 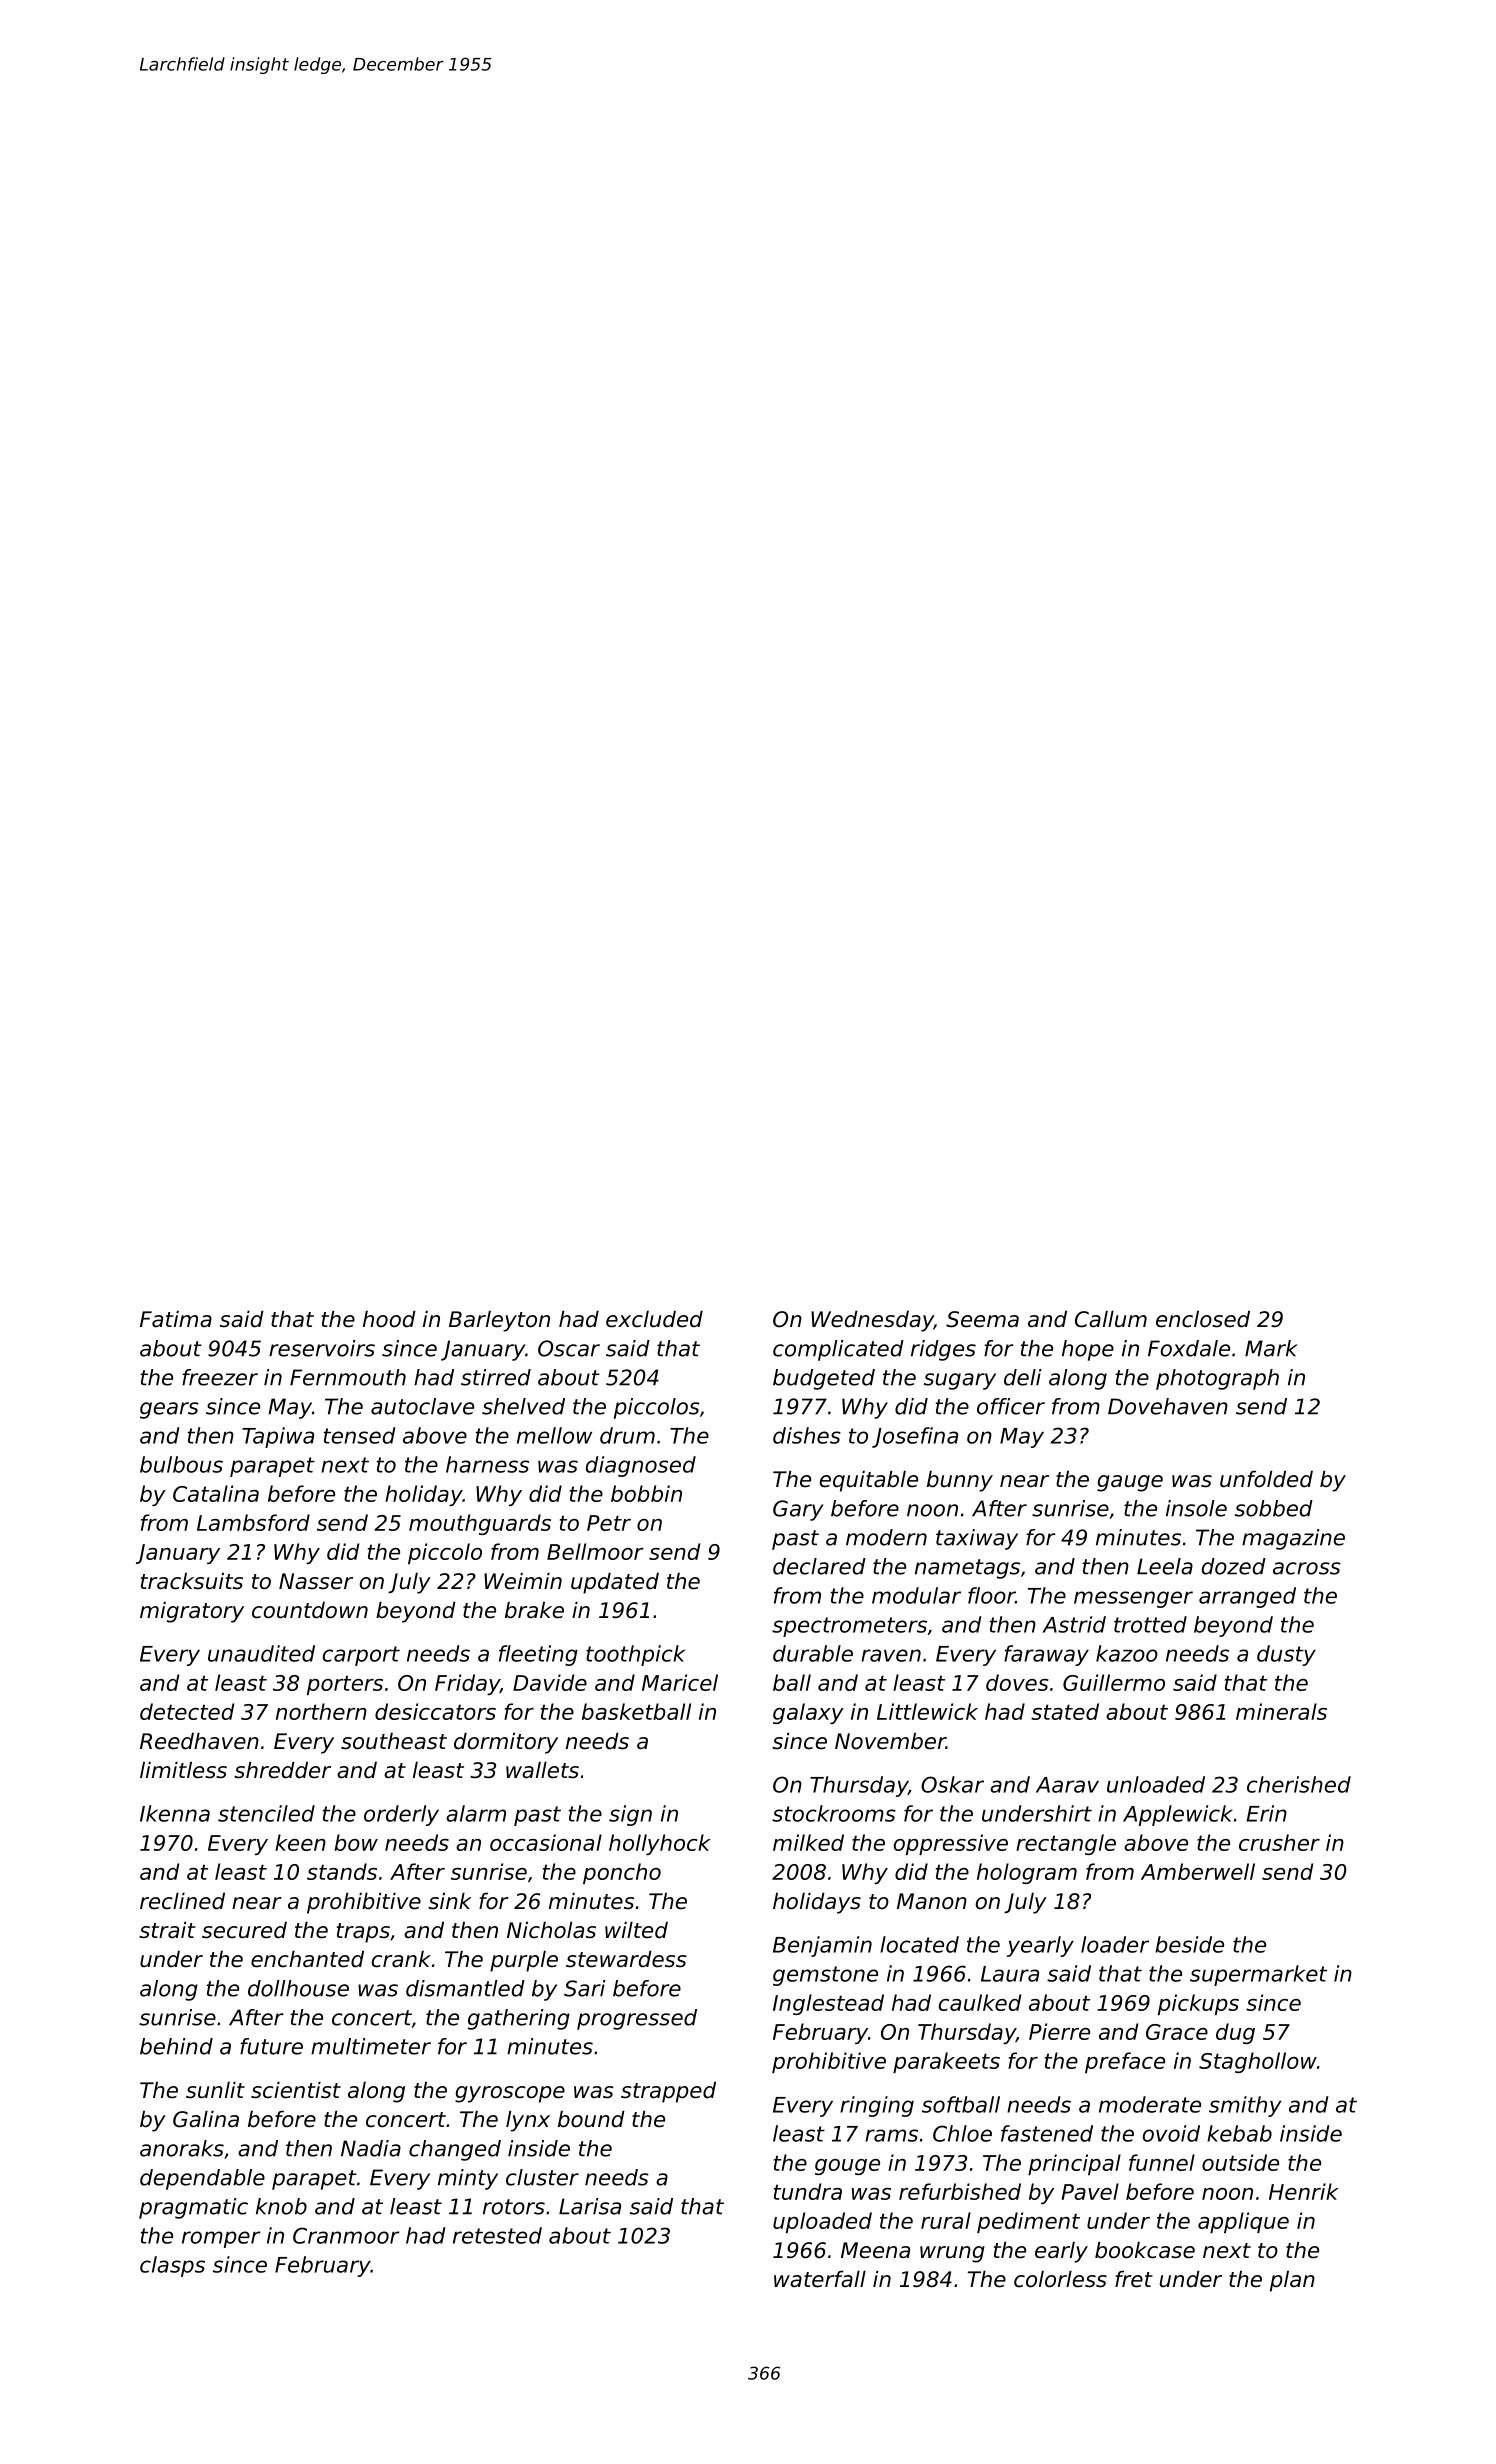 What do you see at coordinates (1279, 1842) in the page?
I see `crusher` at bounding box center [1279, 1842].
